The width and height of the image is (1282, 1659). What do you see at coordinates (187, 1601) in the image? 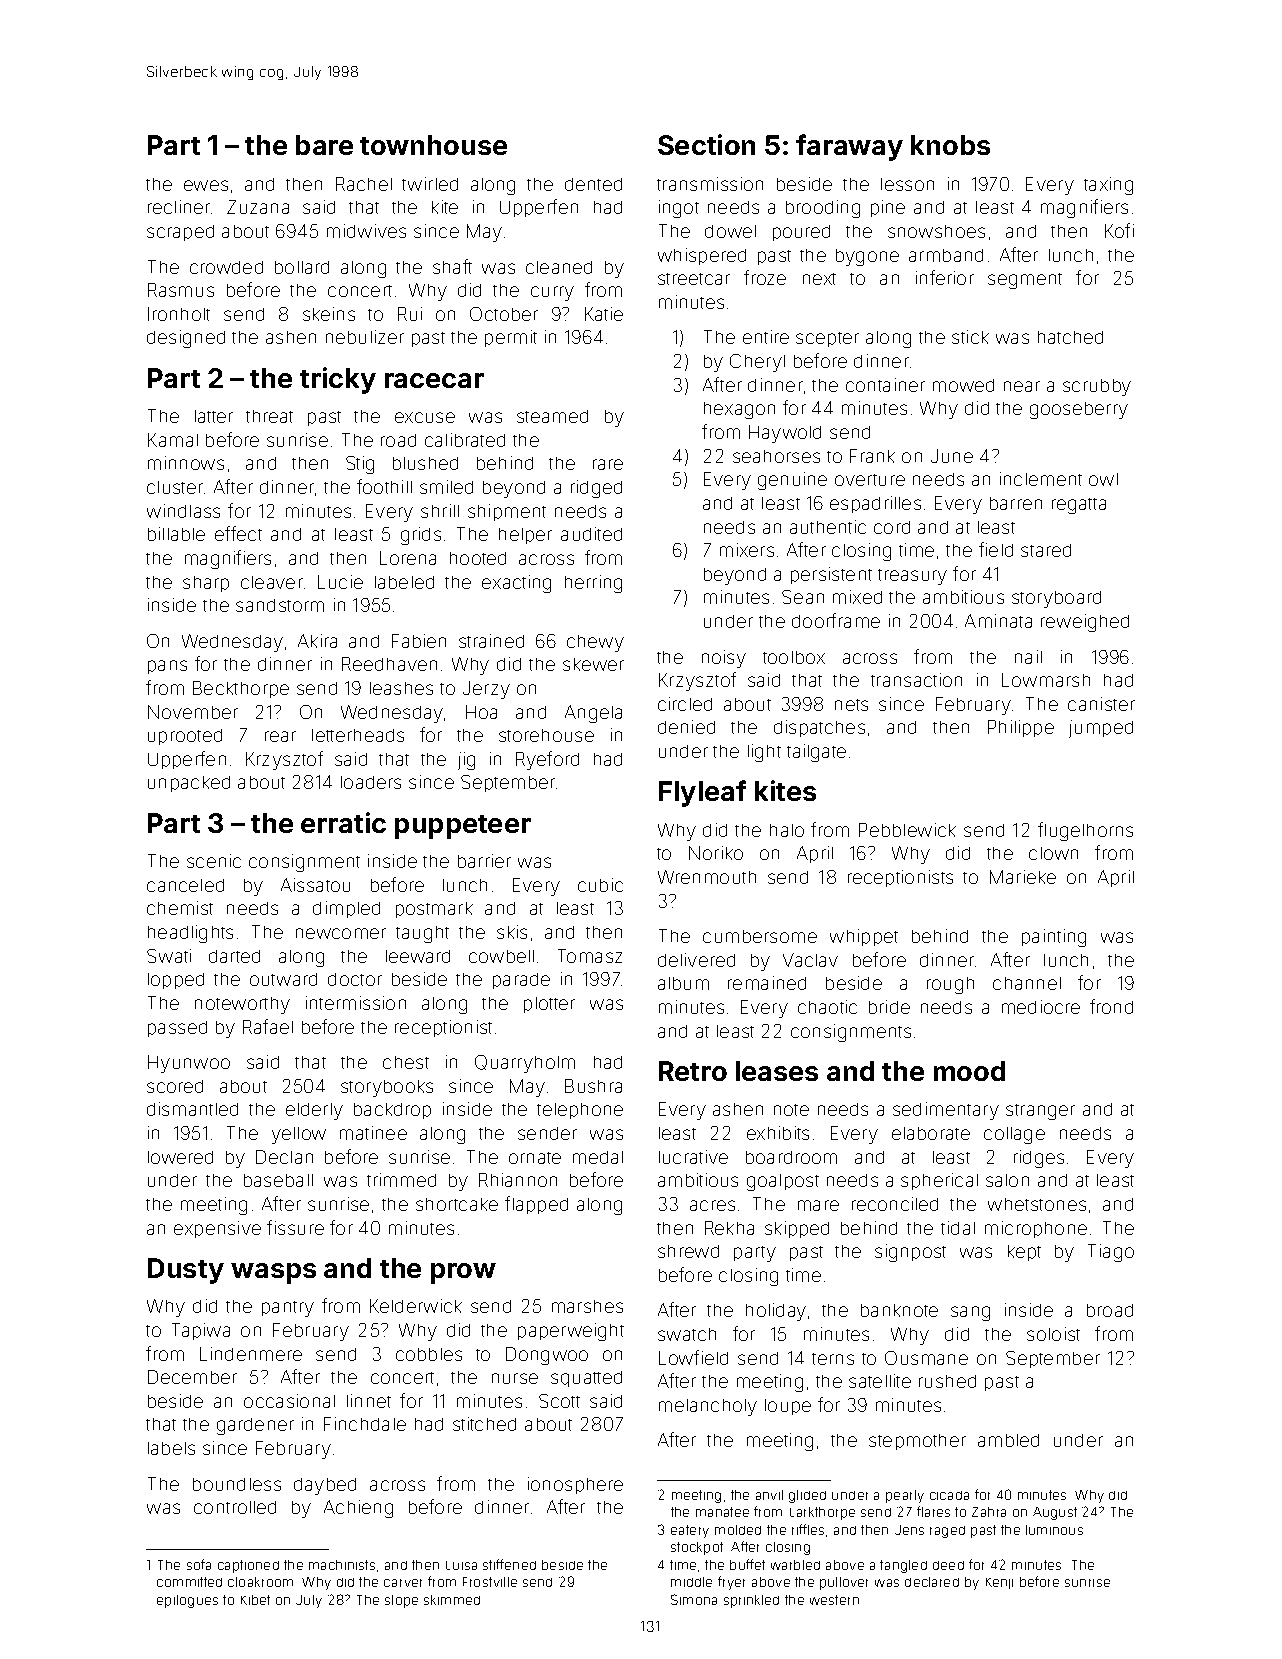
I see `epilogues` at bounding box center [187, 1601].
